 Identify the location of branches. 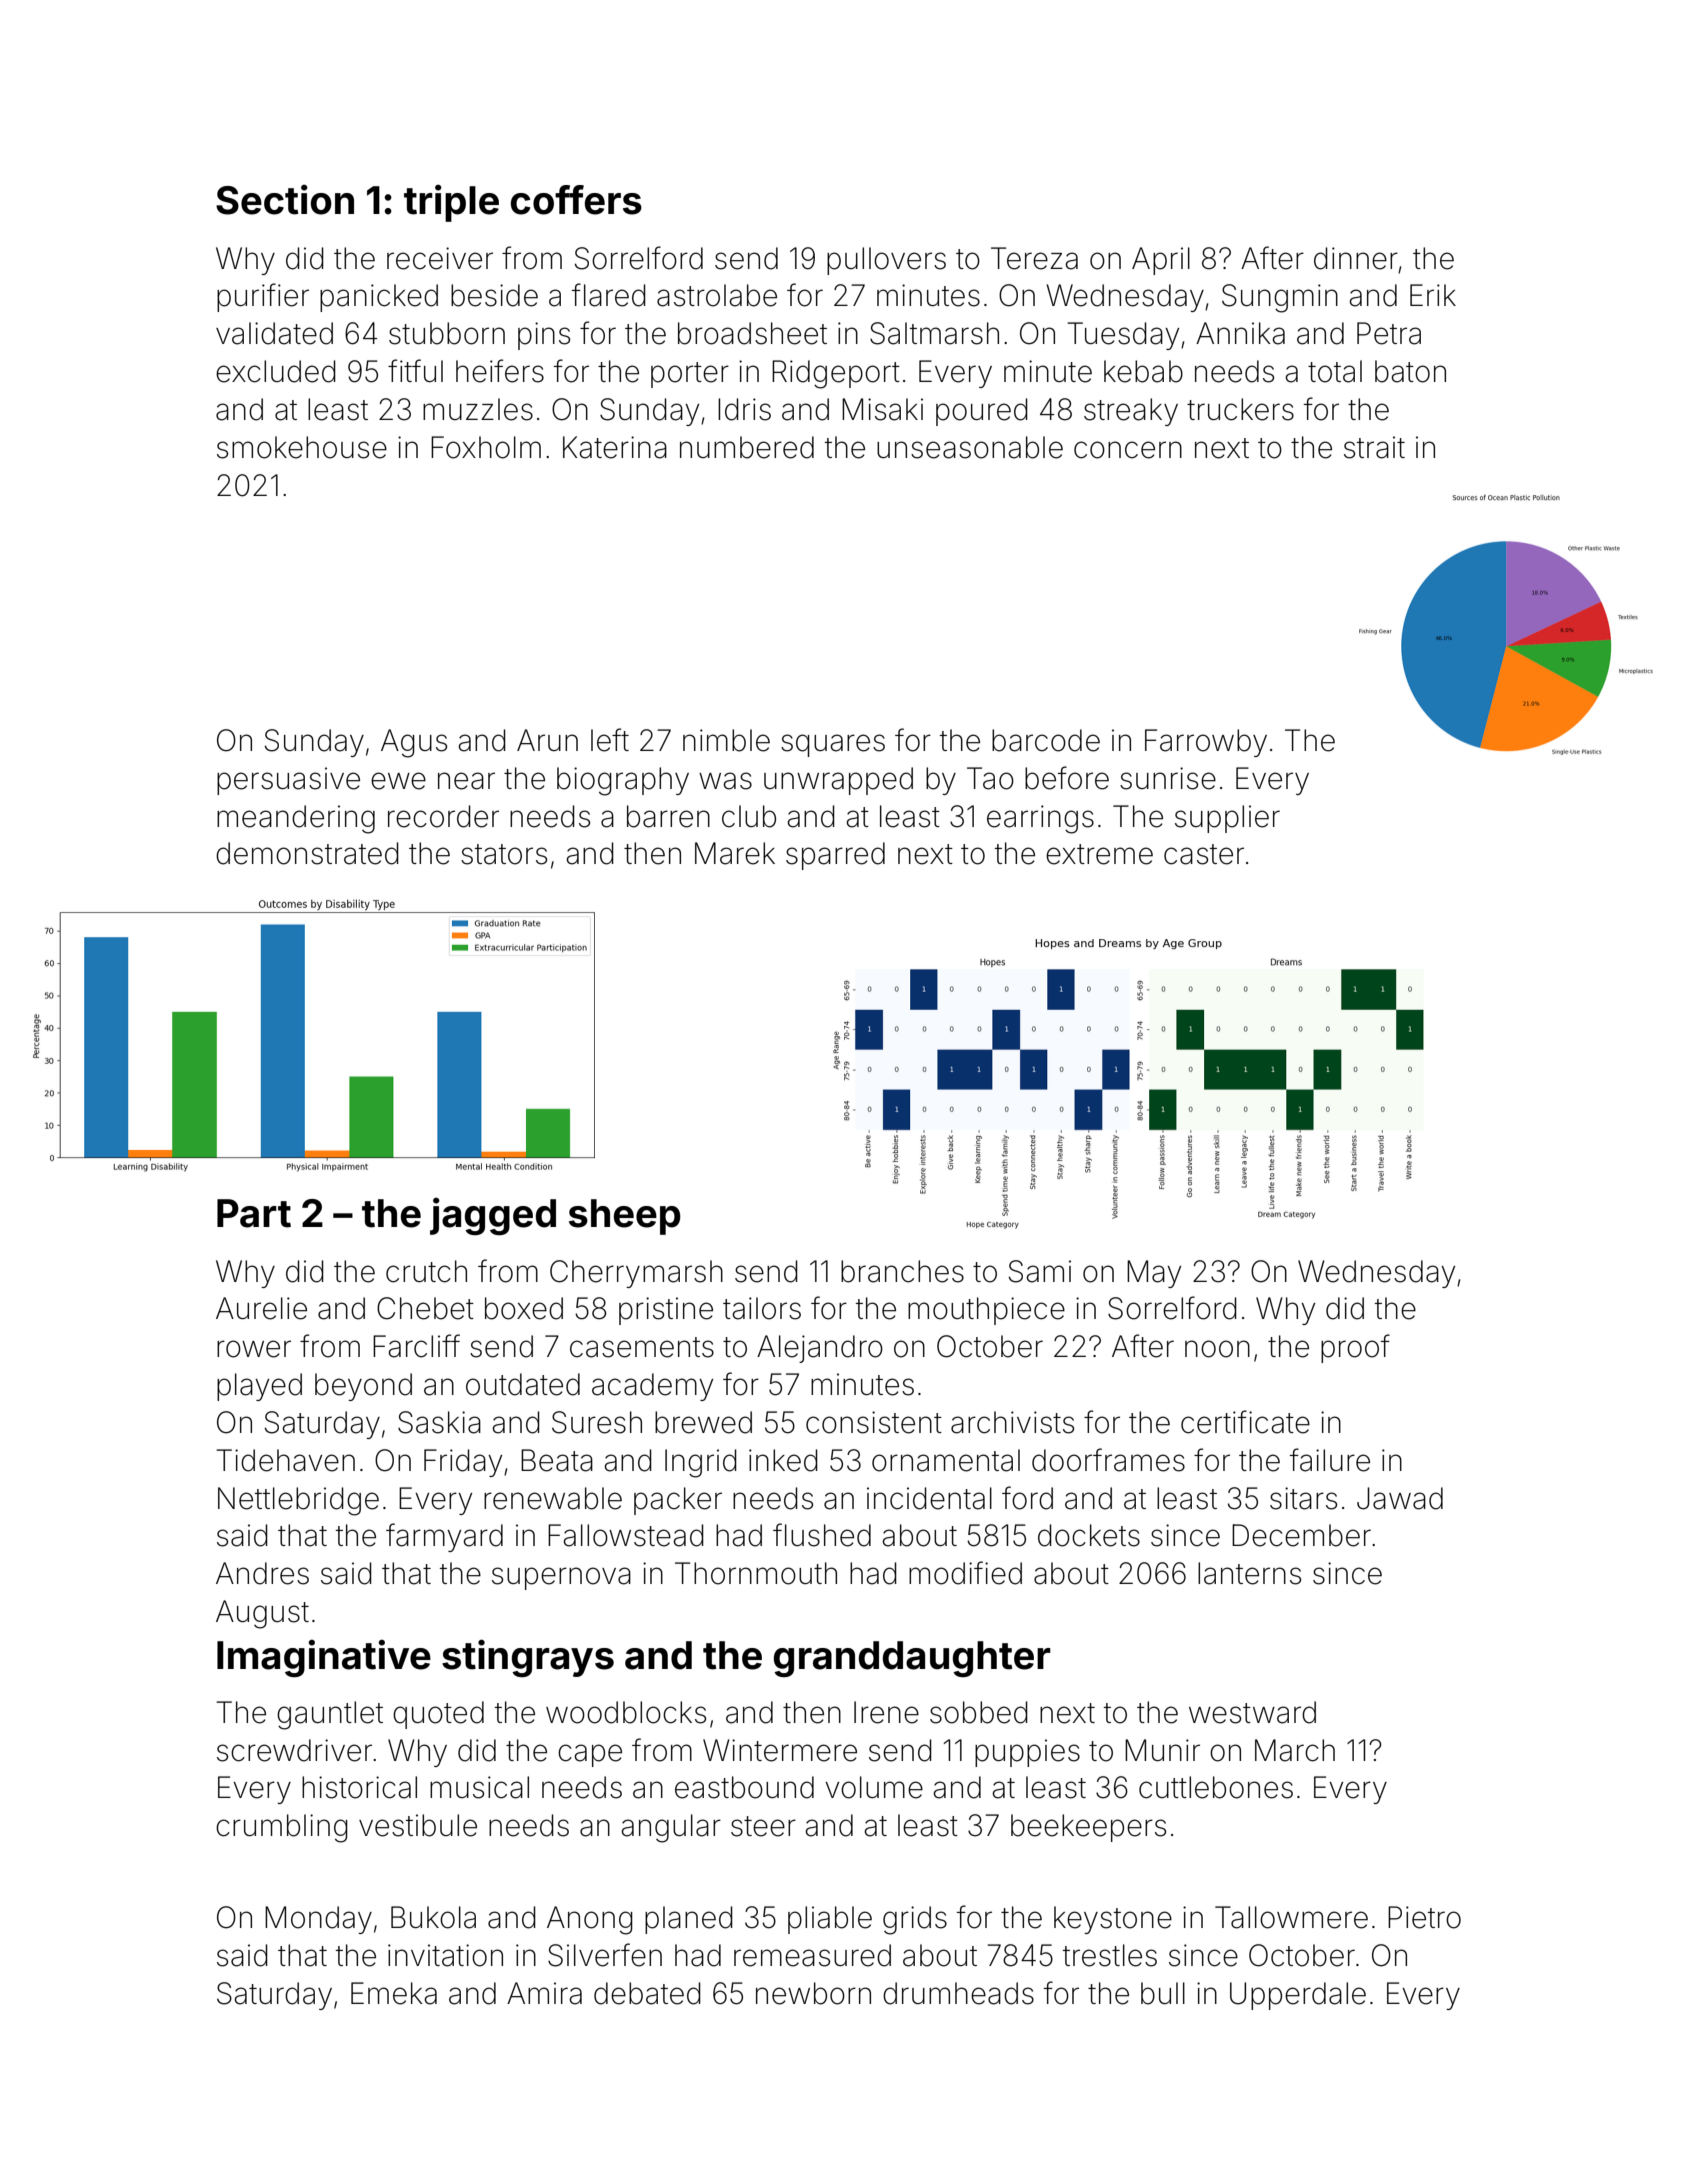
(902, 1271).
